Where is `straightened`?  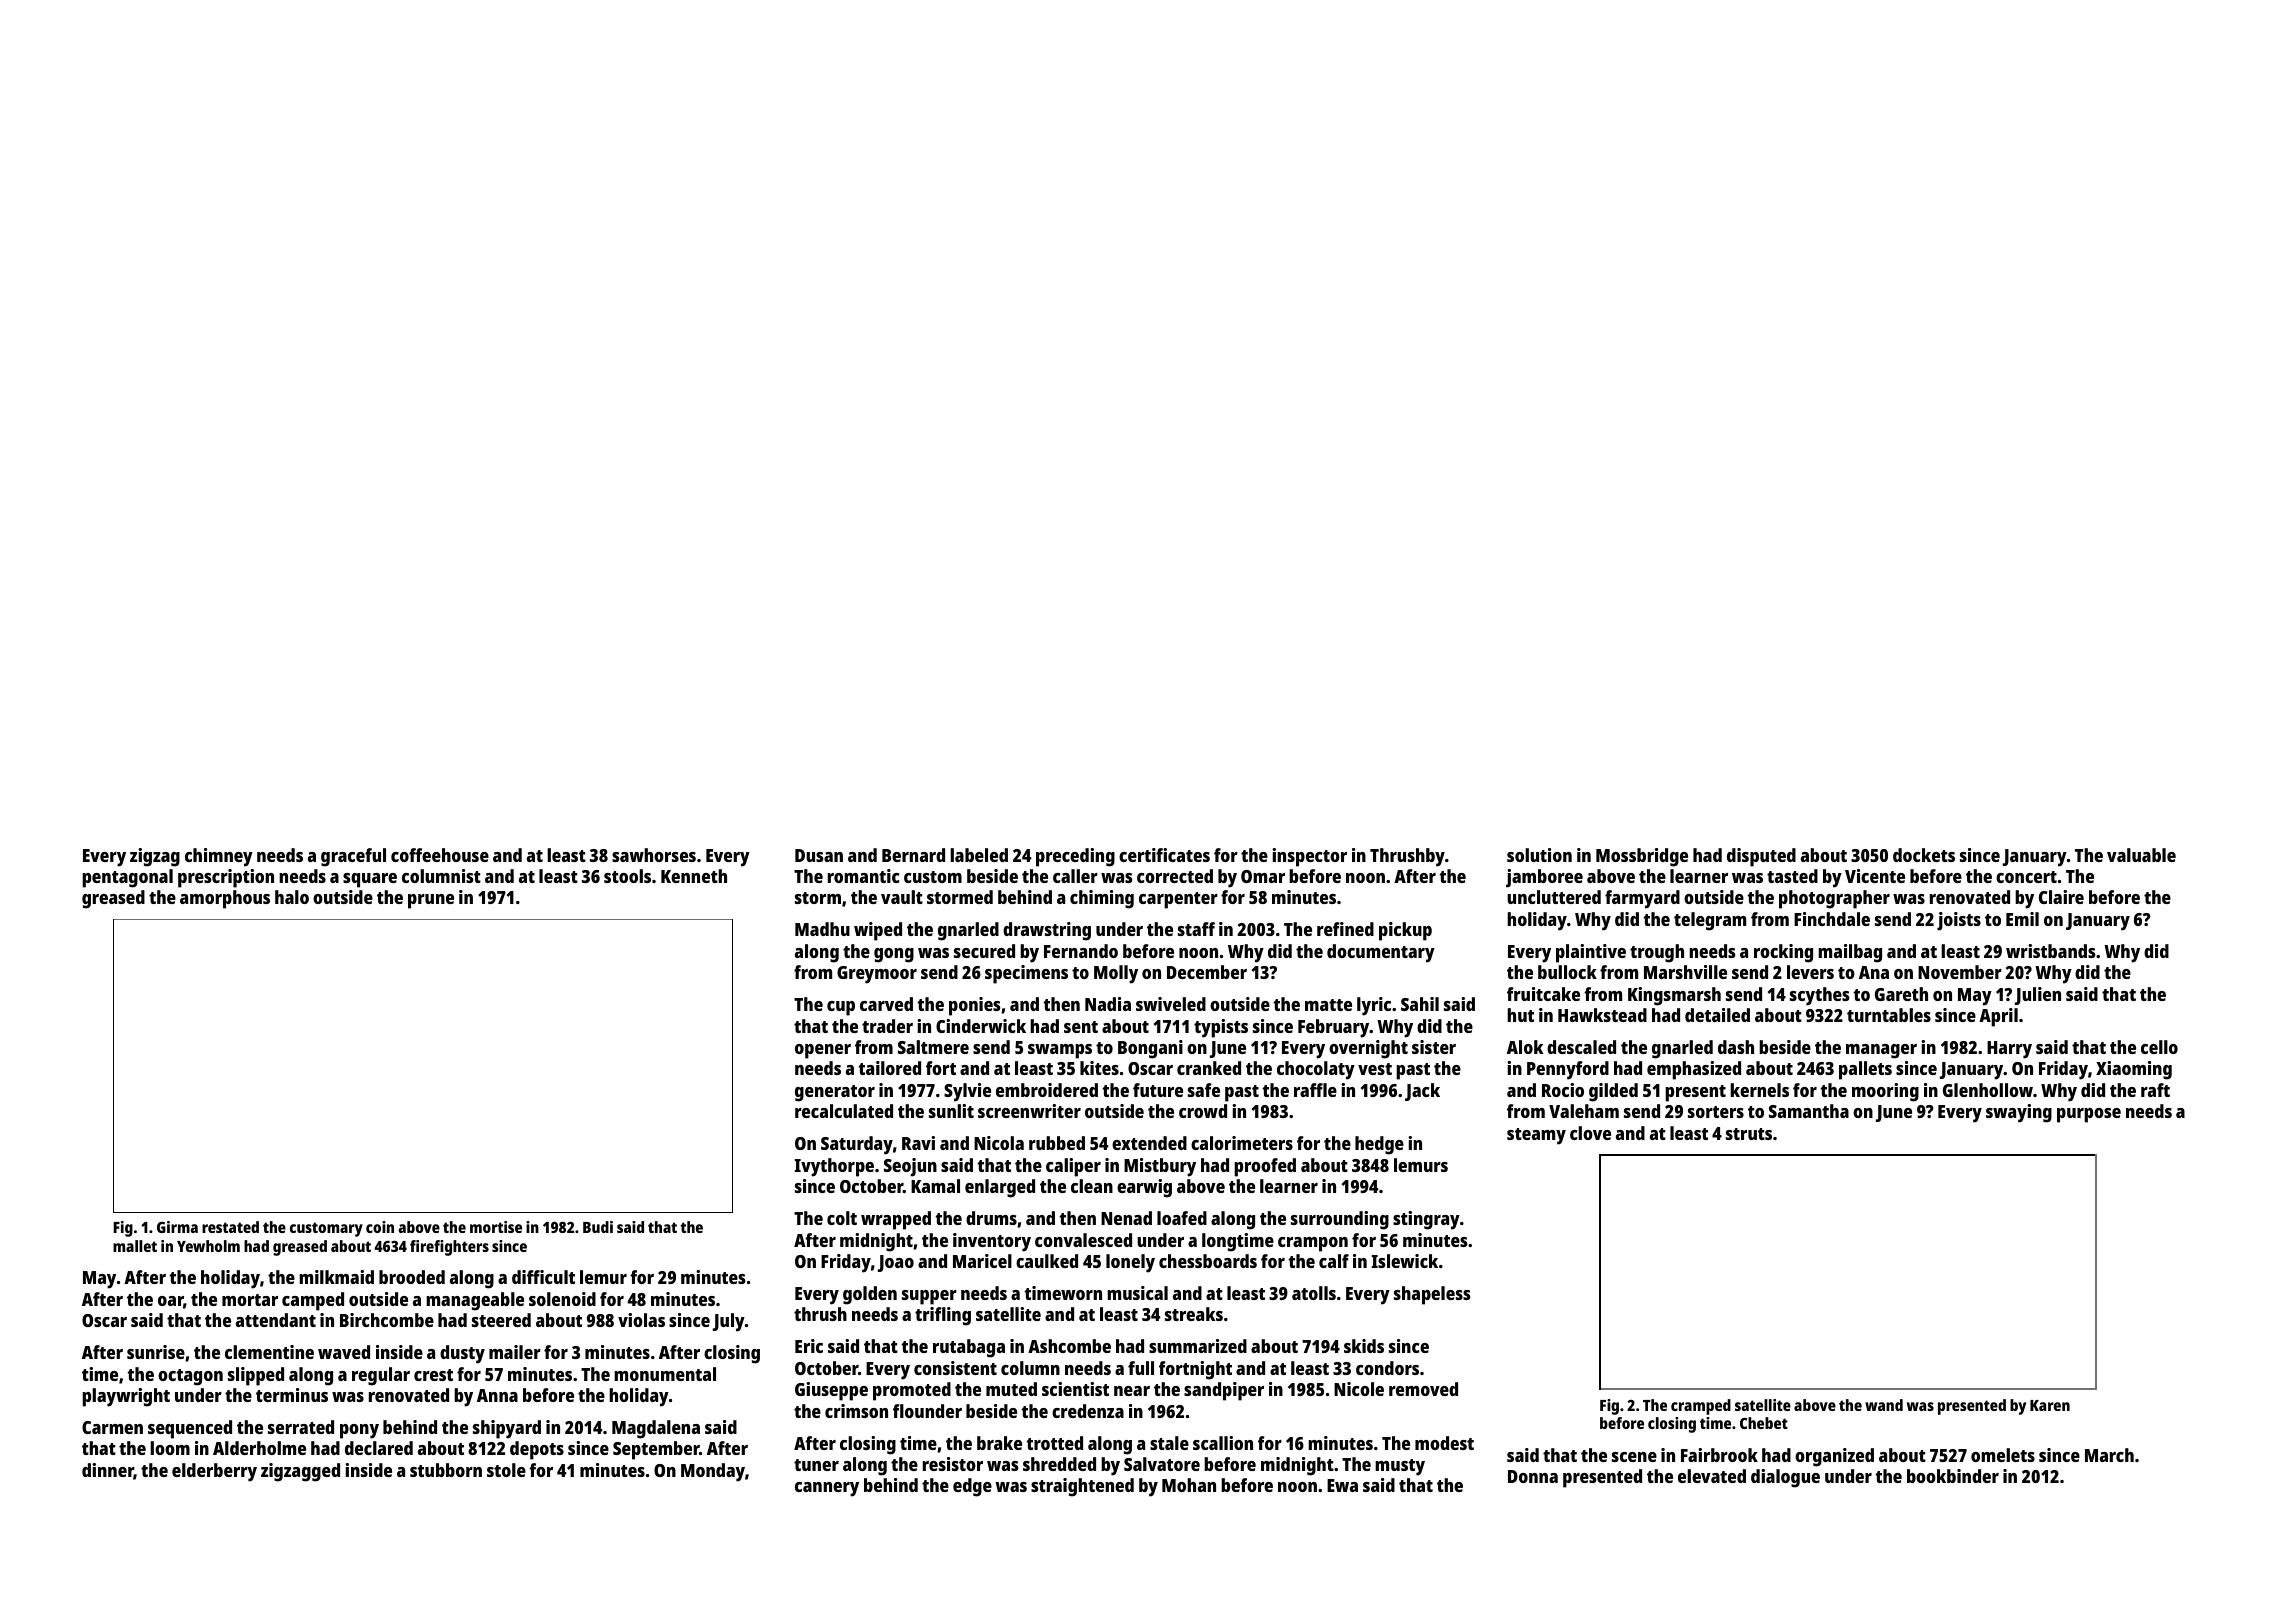 straightened is located at coordinates (1082, 1487).
